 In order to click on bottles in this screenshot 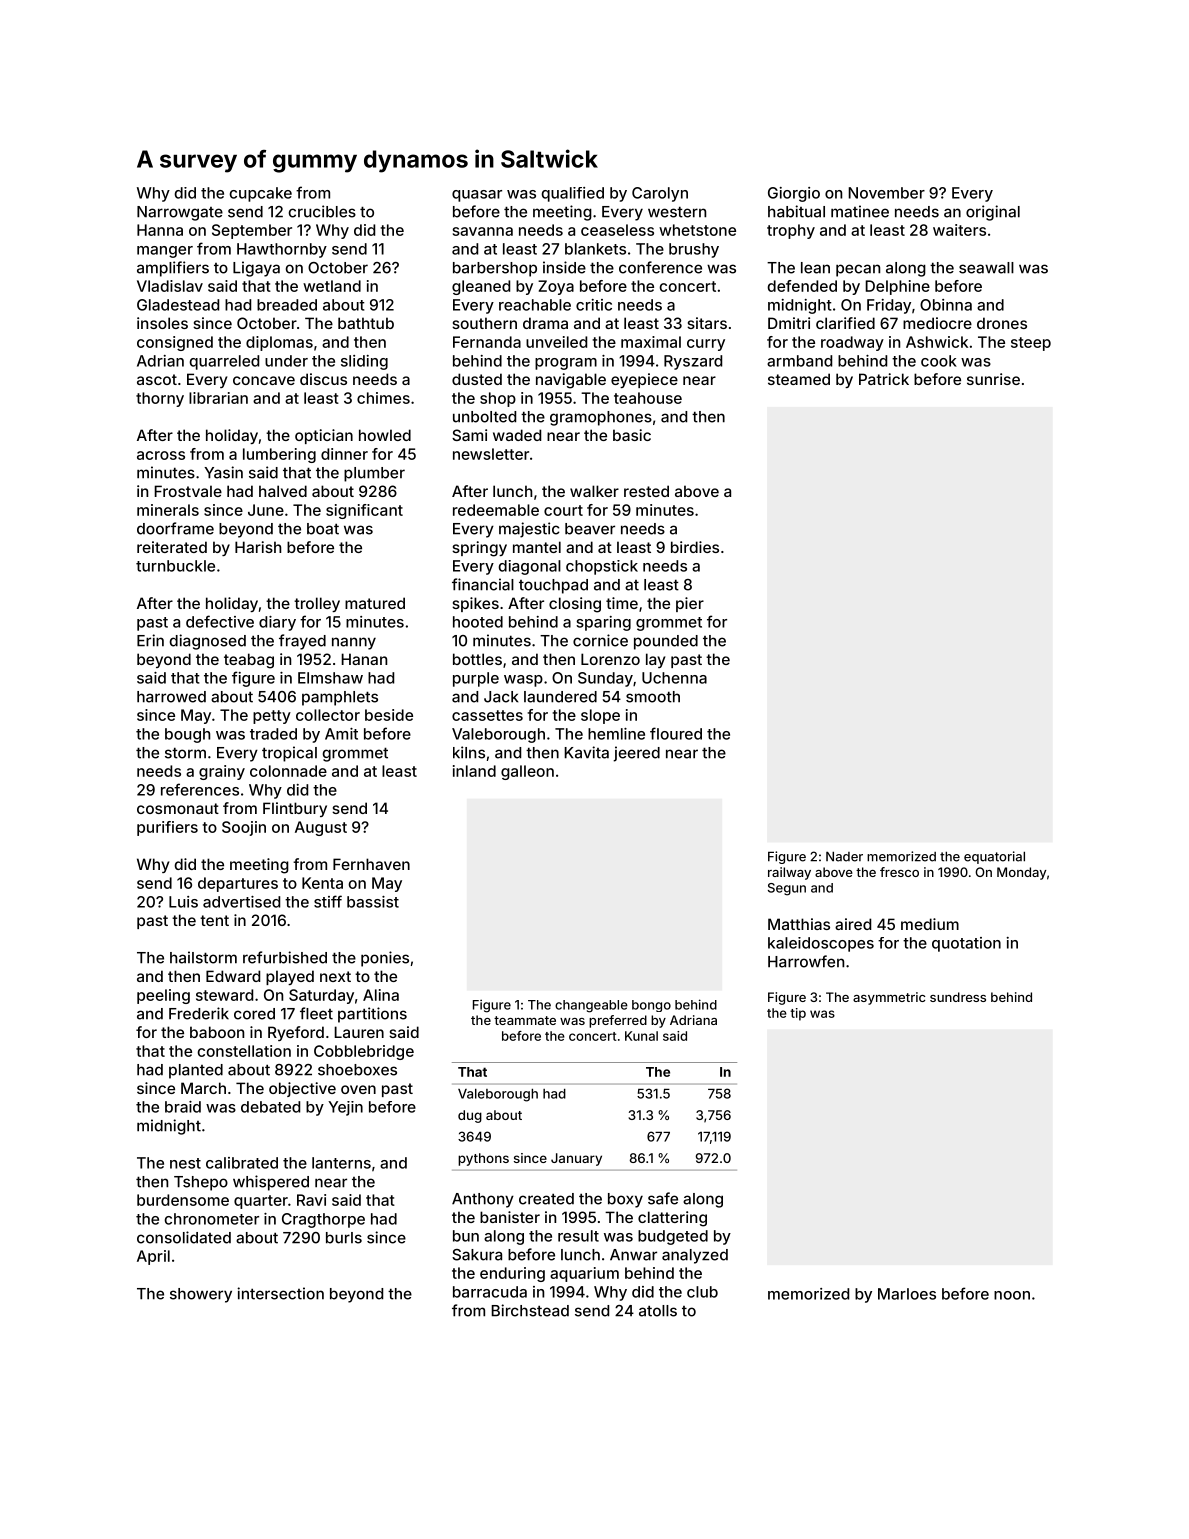, I will do `click(477, 659)`.
